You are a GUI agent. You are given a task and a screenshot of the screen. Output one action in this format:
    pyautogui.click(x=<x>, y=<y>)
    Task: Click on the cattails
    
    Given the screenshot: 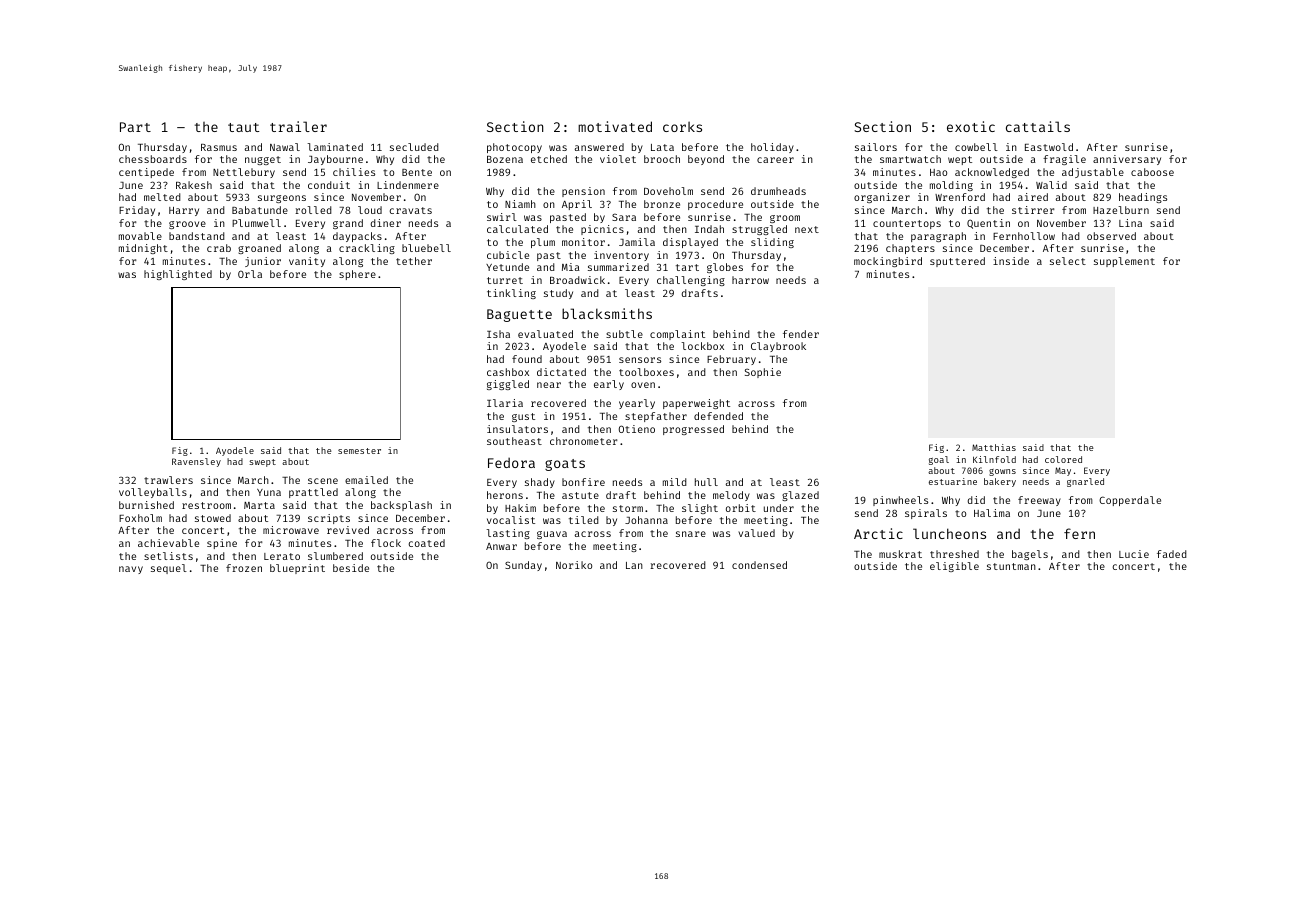 What is the action you would take?
    pyautogui.click(x=1038, y=126)
